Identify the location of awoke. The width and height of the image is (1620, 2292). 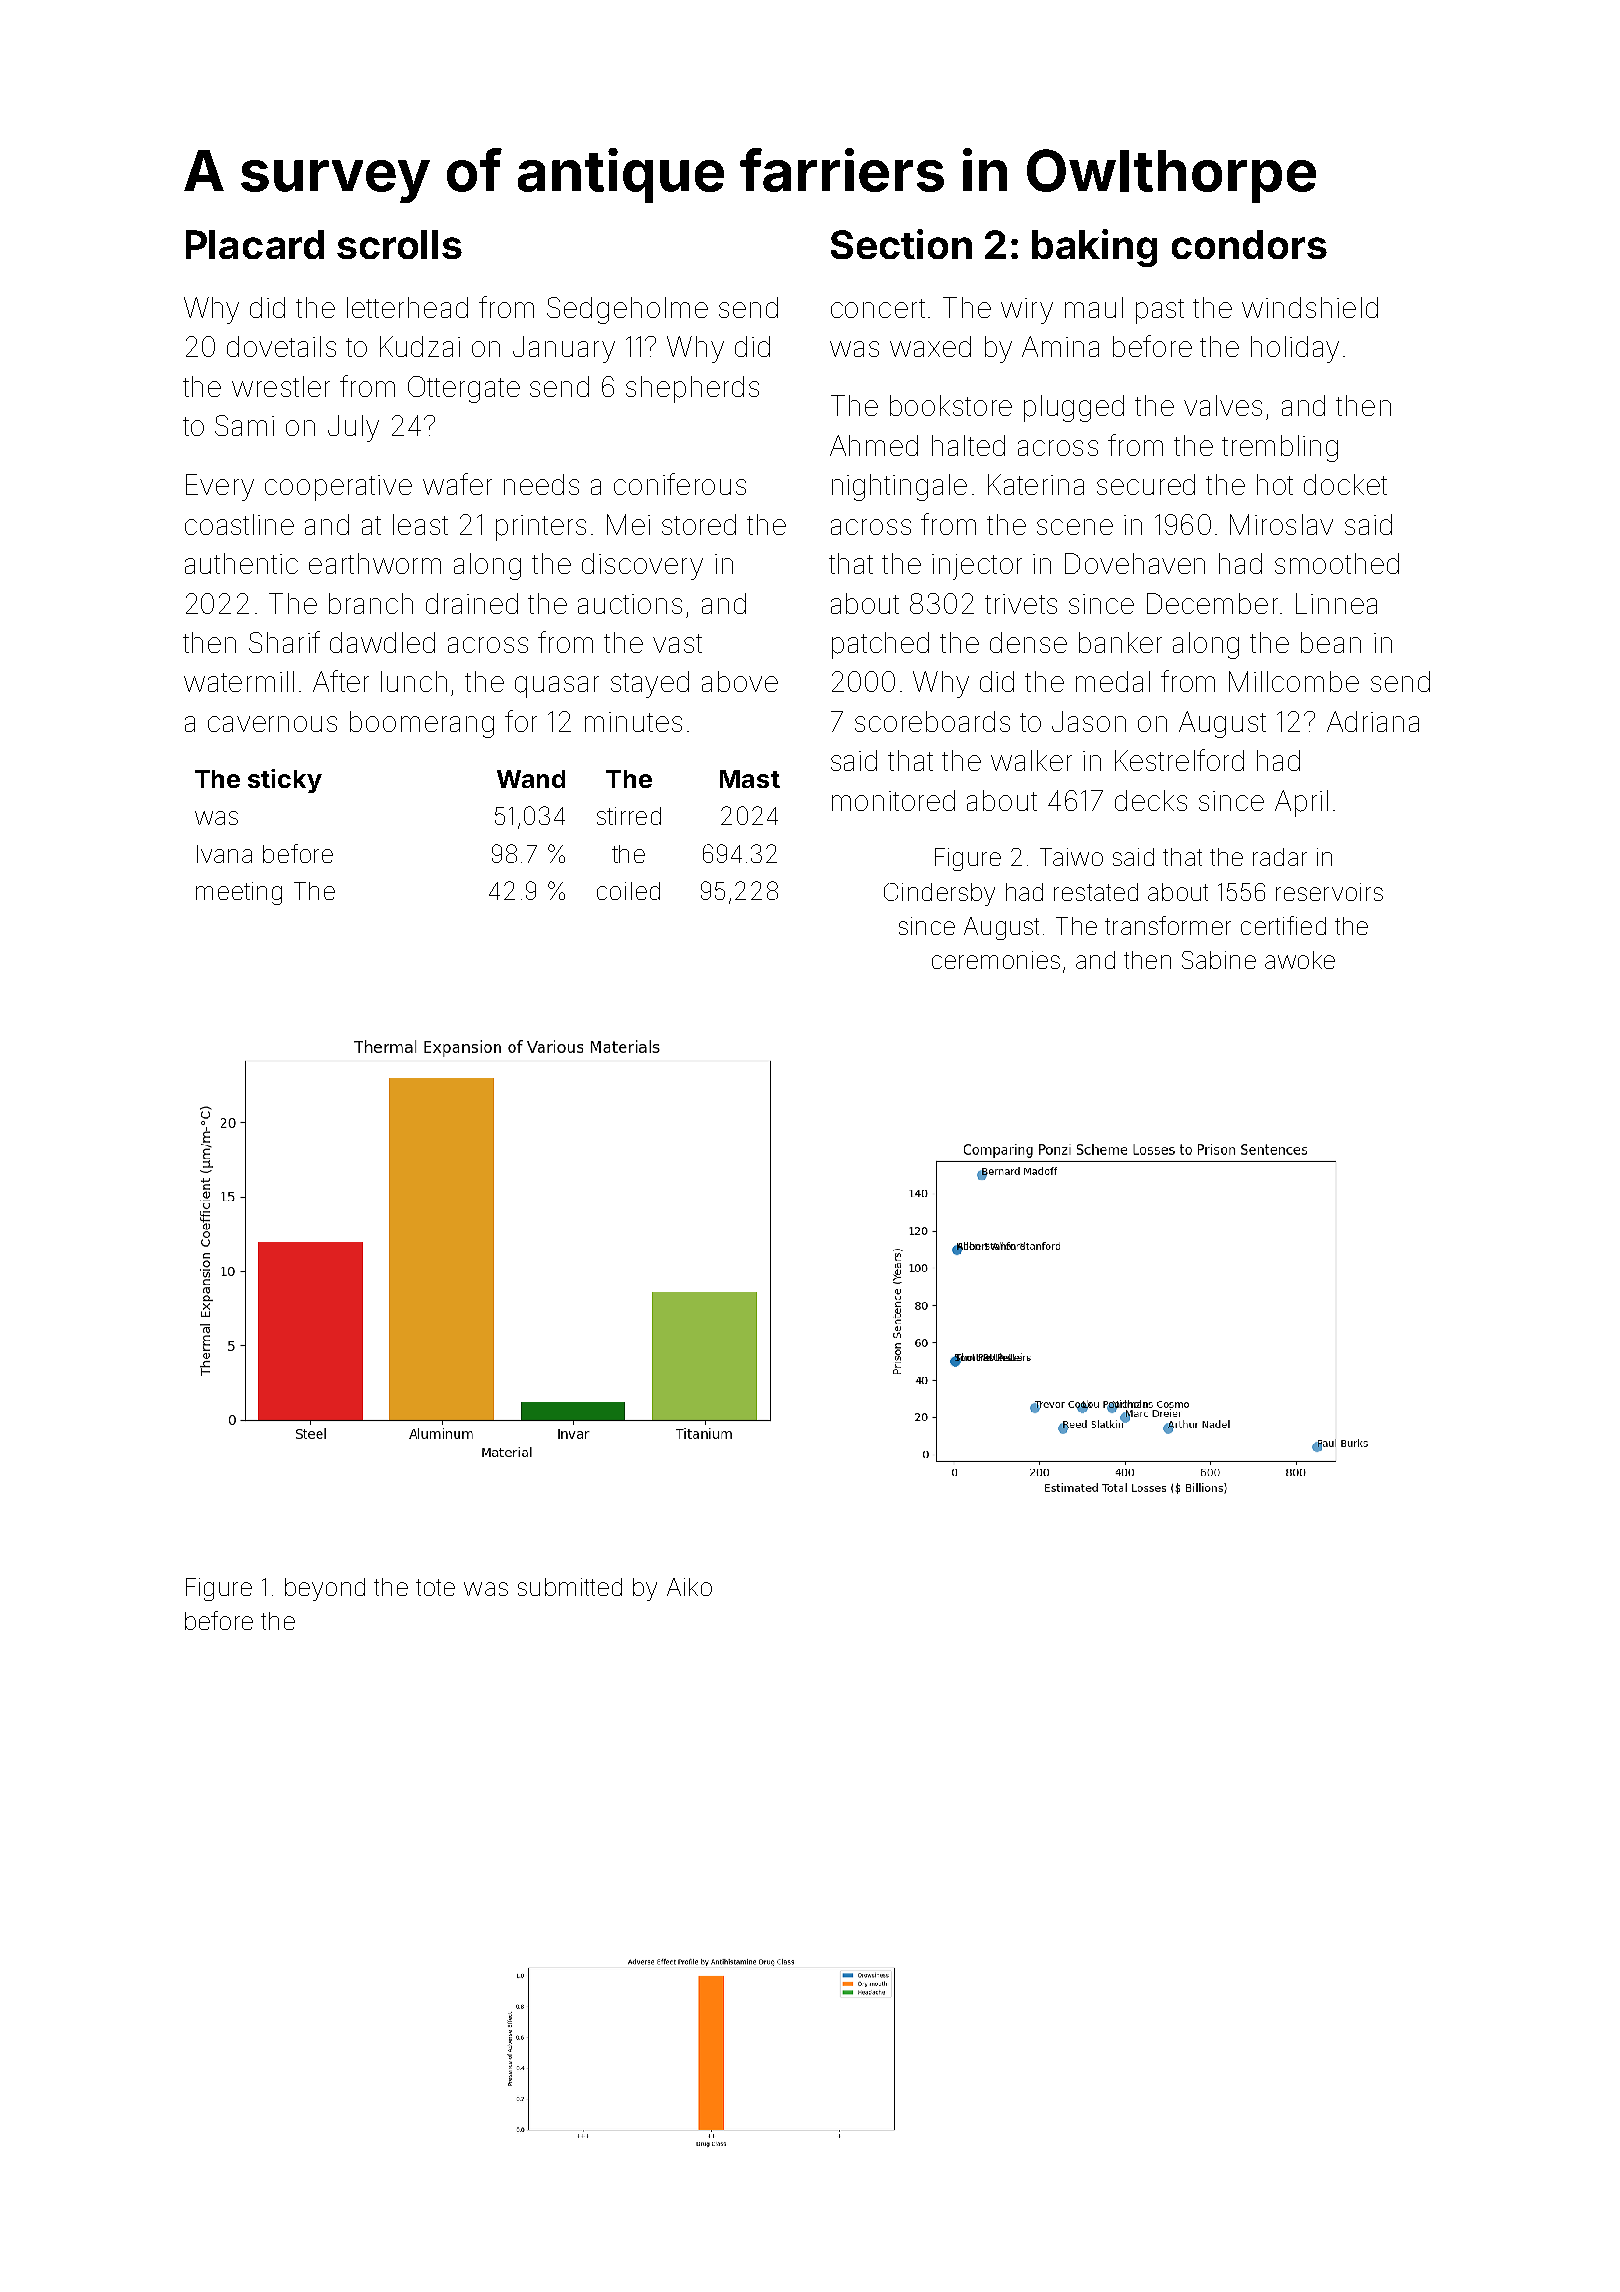
(1300, 960).
